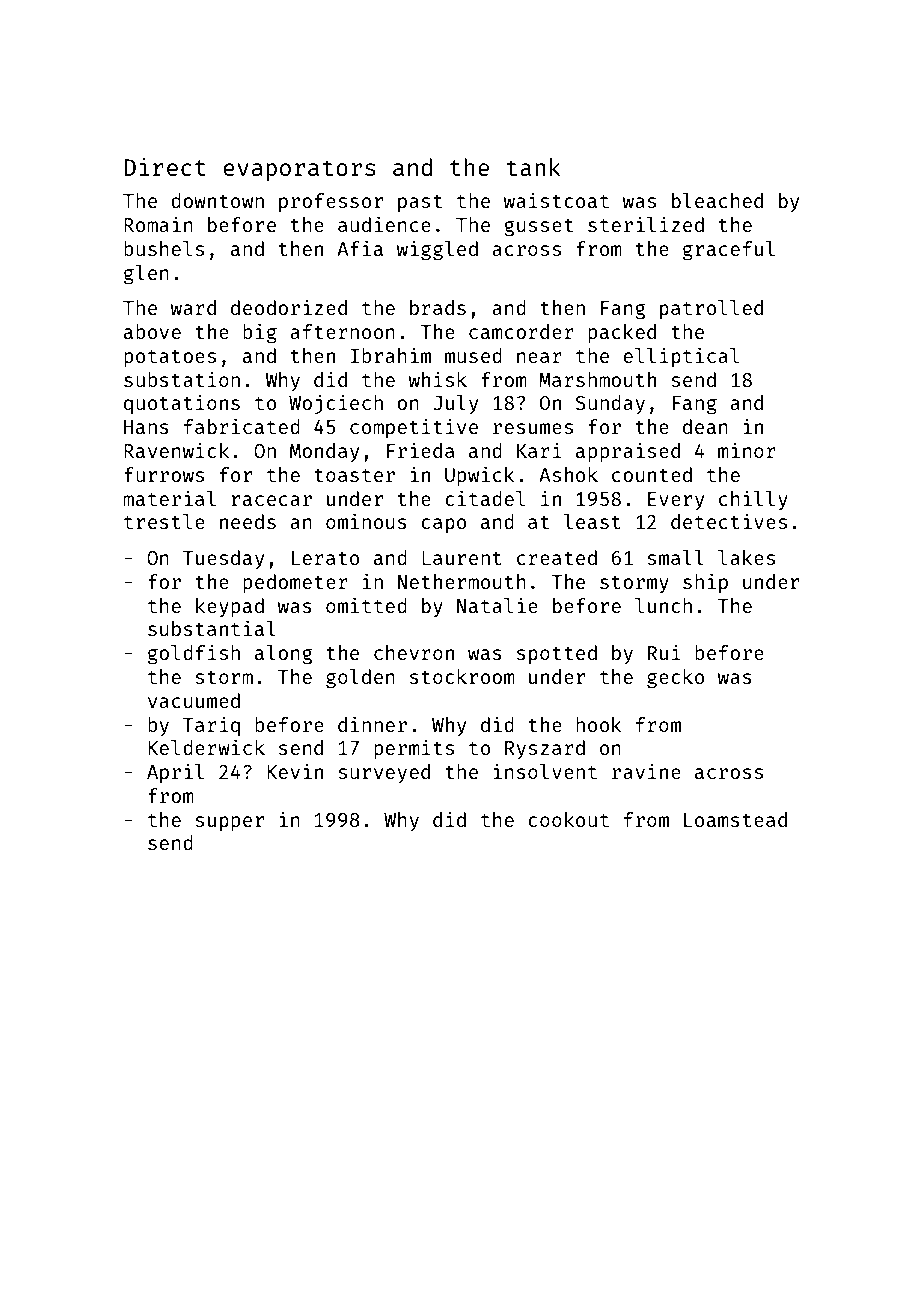 This screenshot has height=1311, width=924. What do you see at coordinates (622, 333) in the screenshot?
I see `packed` at bounding box center [622, 333].
